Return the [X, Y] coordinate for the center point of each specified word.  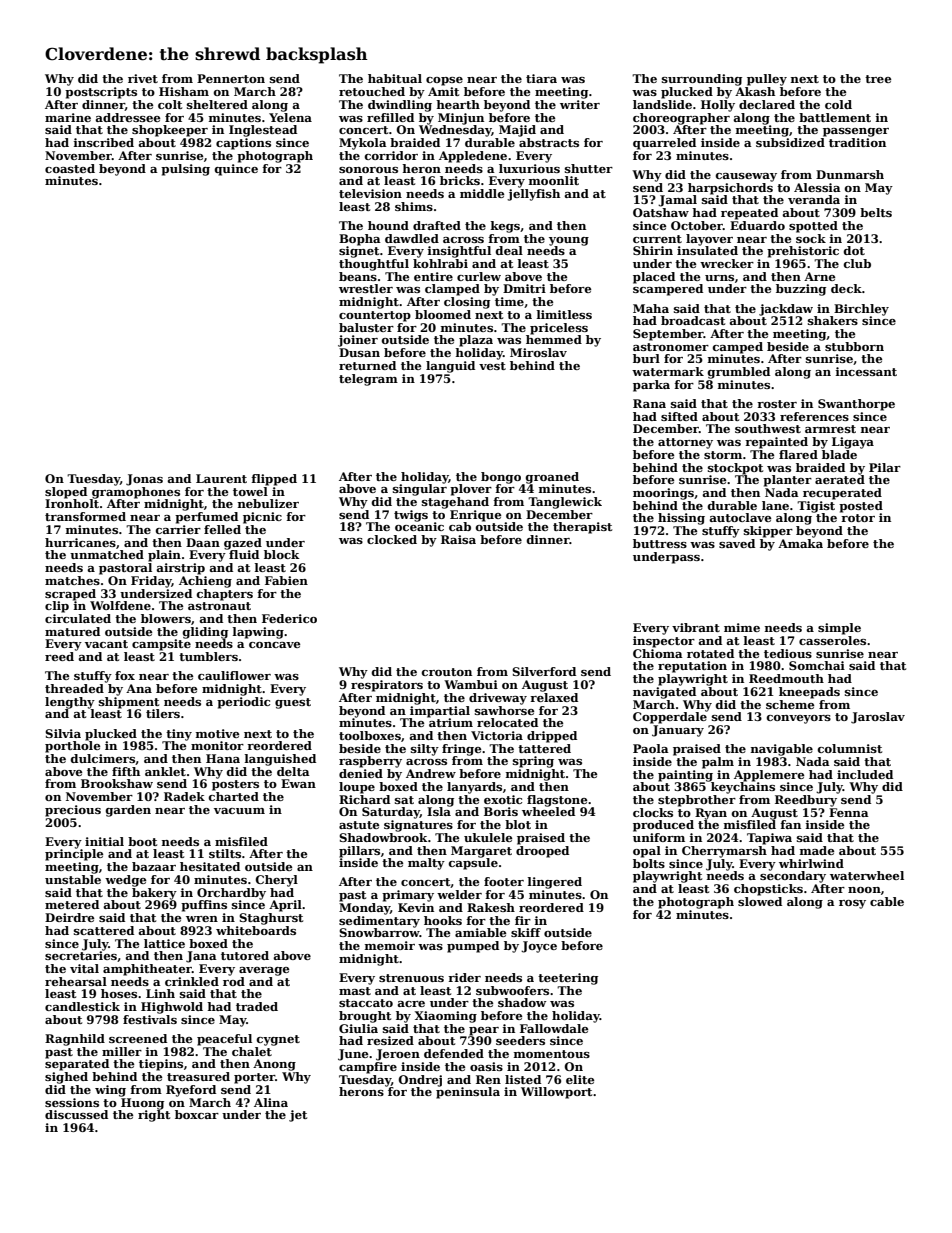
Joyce [539, 947]
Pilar [885, 467]
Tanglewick [565, 503]
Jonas [144, 480]
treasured [198, 1076]
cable [887, 901]
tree [878, 79]
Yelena [290, 117]
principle [74, 855]
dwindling [400, 106]
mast [355, 991]
